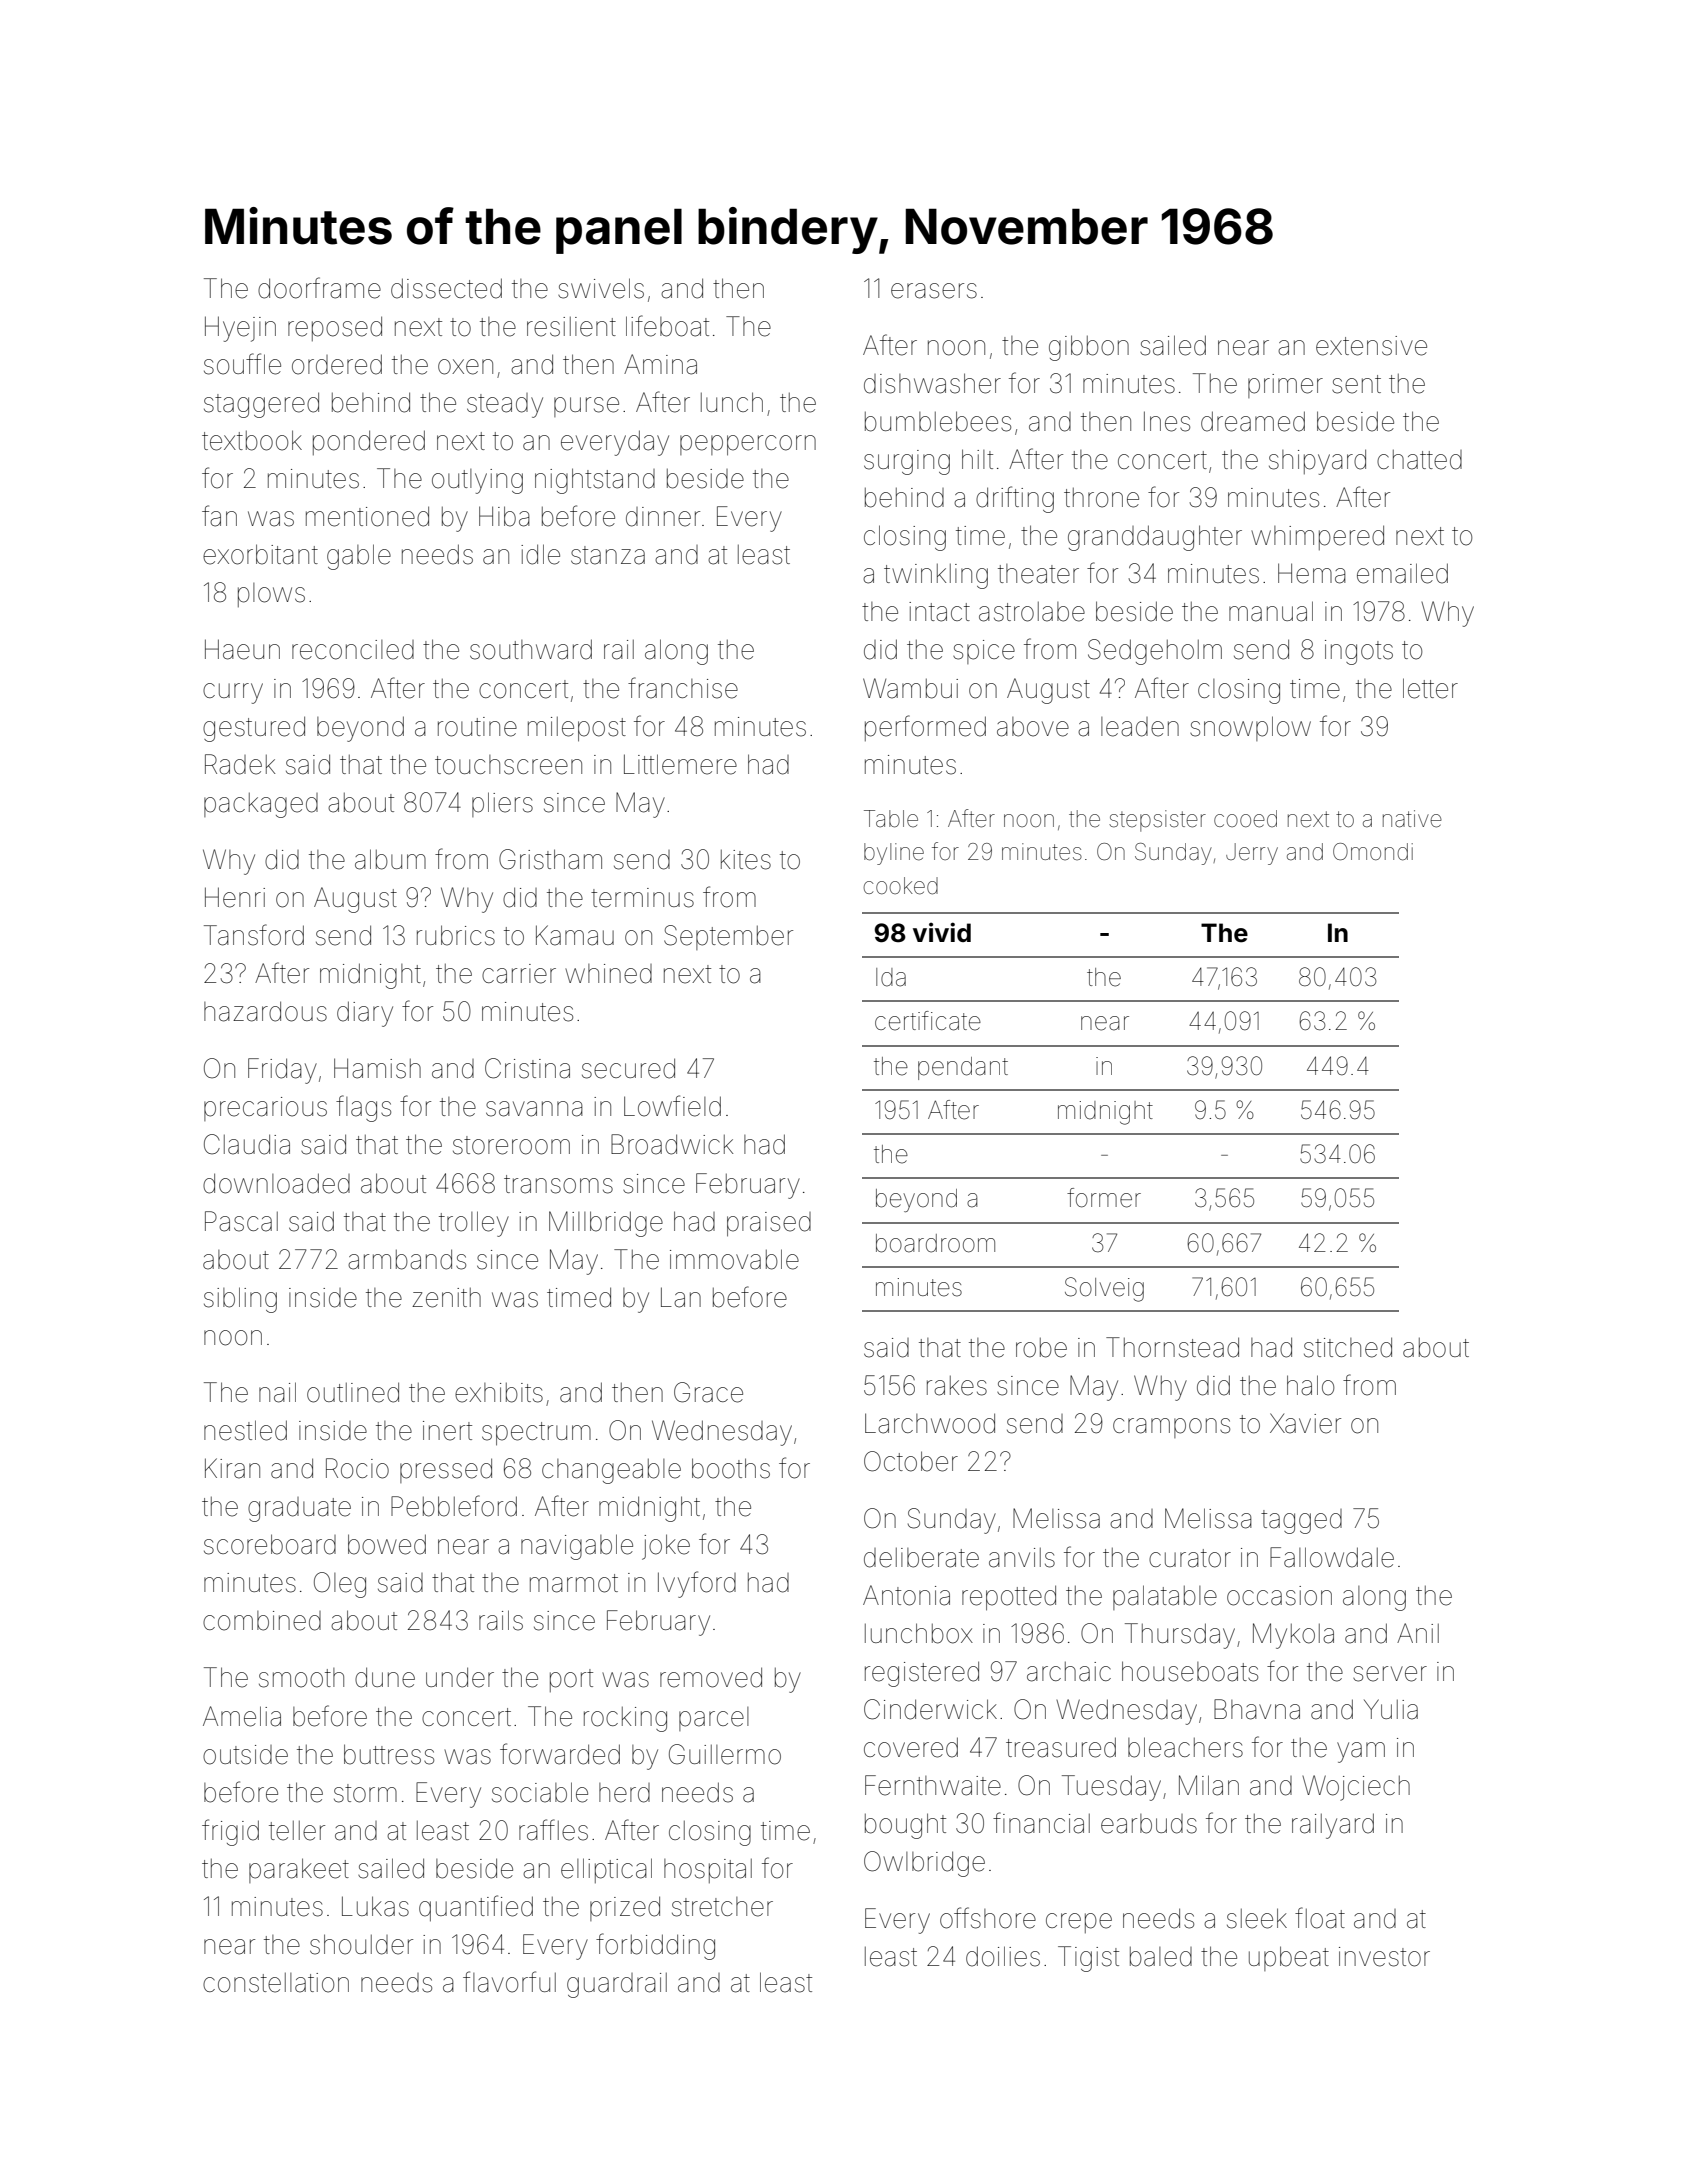 The width and height of the screenshot is (1683, 2178). What do you see at coordinates (1371, 346) in the screenshot?
I see `extensive` at bounding box center [1371, 346].
